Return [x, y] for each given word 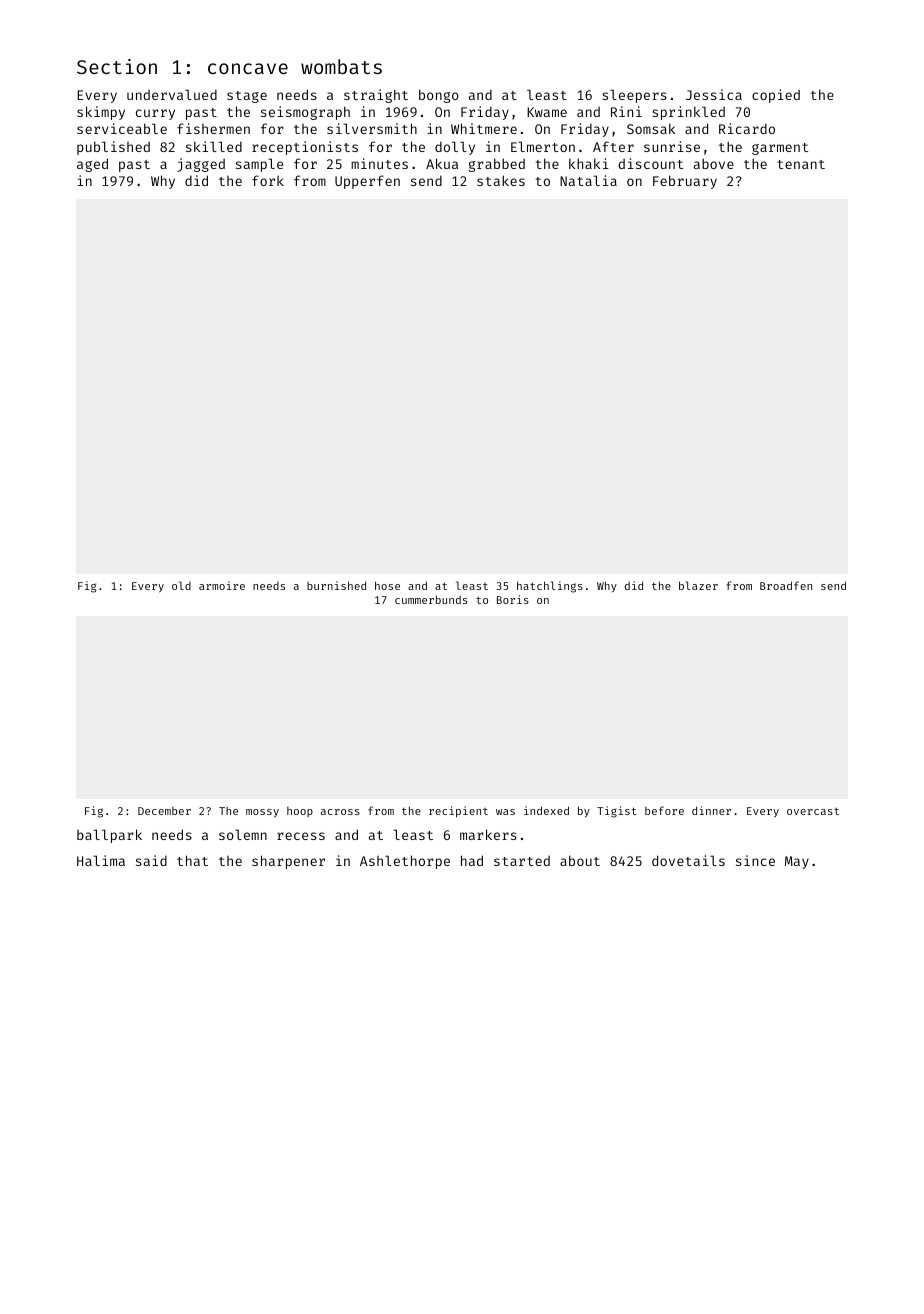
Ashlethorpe [405, 862]
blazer [698, 585]
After [613, 146]
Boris [513, 599]
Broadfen [786, 585]
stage [247, 97]
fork [268, 180]
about [580, 860]
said [151, 860]
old [181, 585]
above [714, 163]
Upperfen [367, 182]
